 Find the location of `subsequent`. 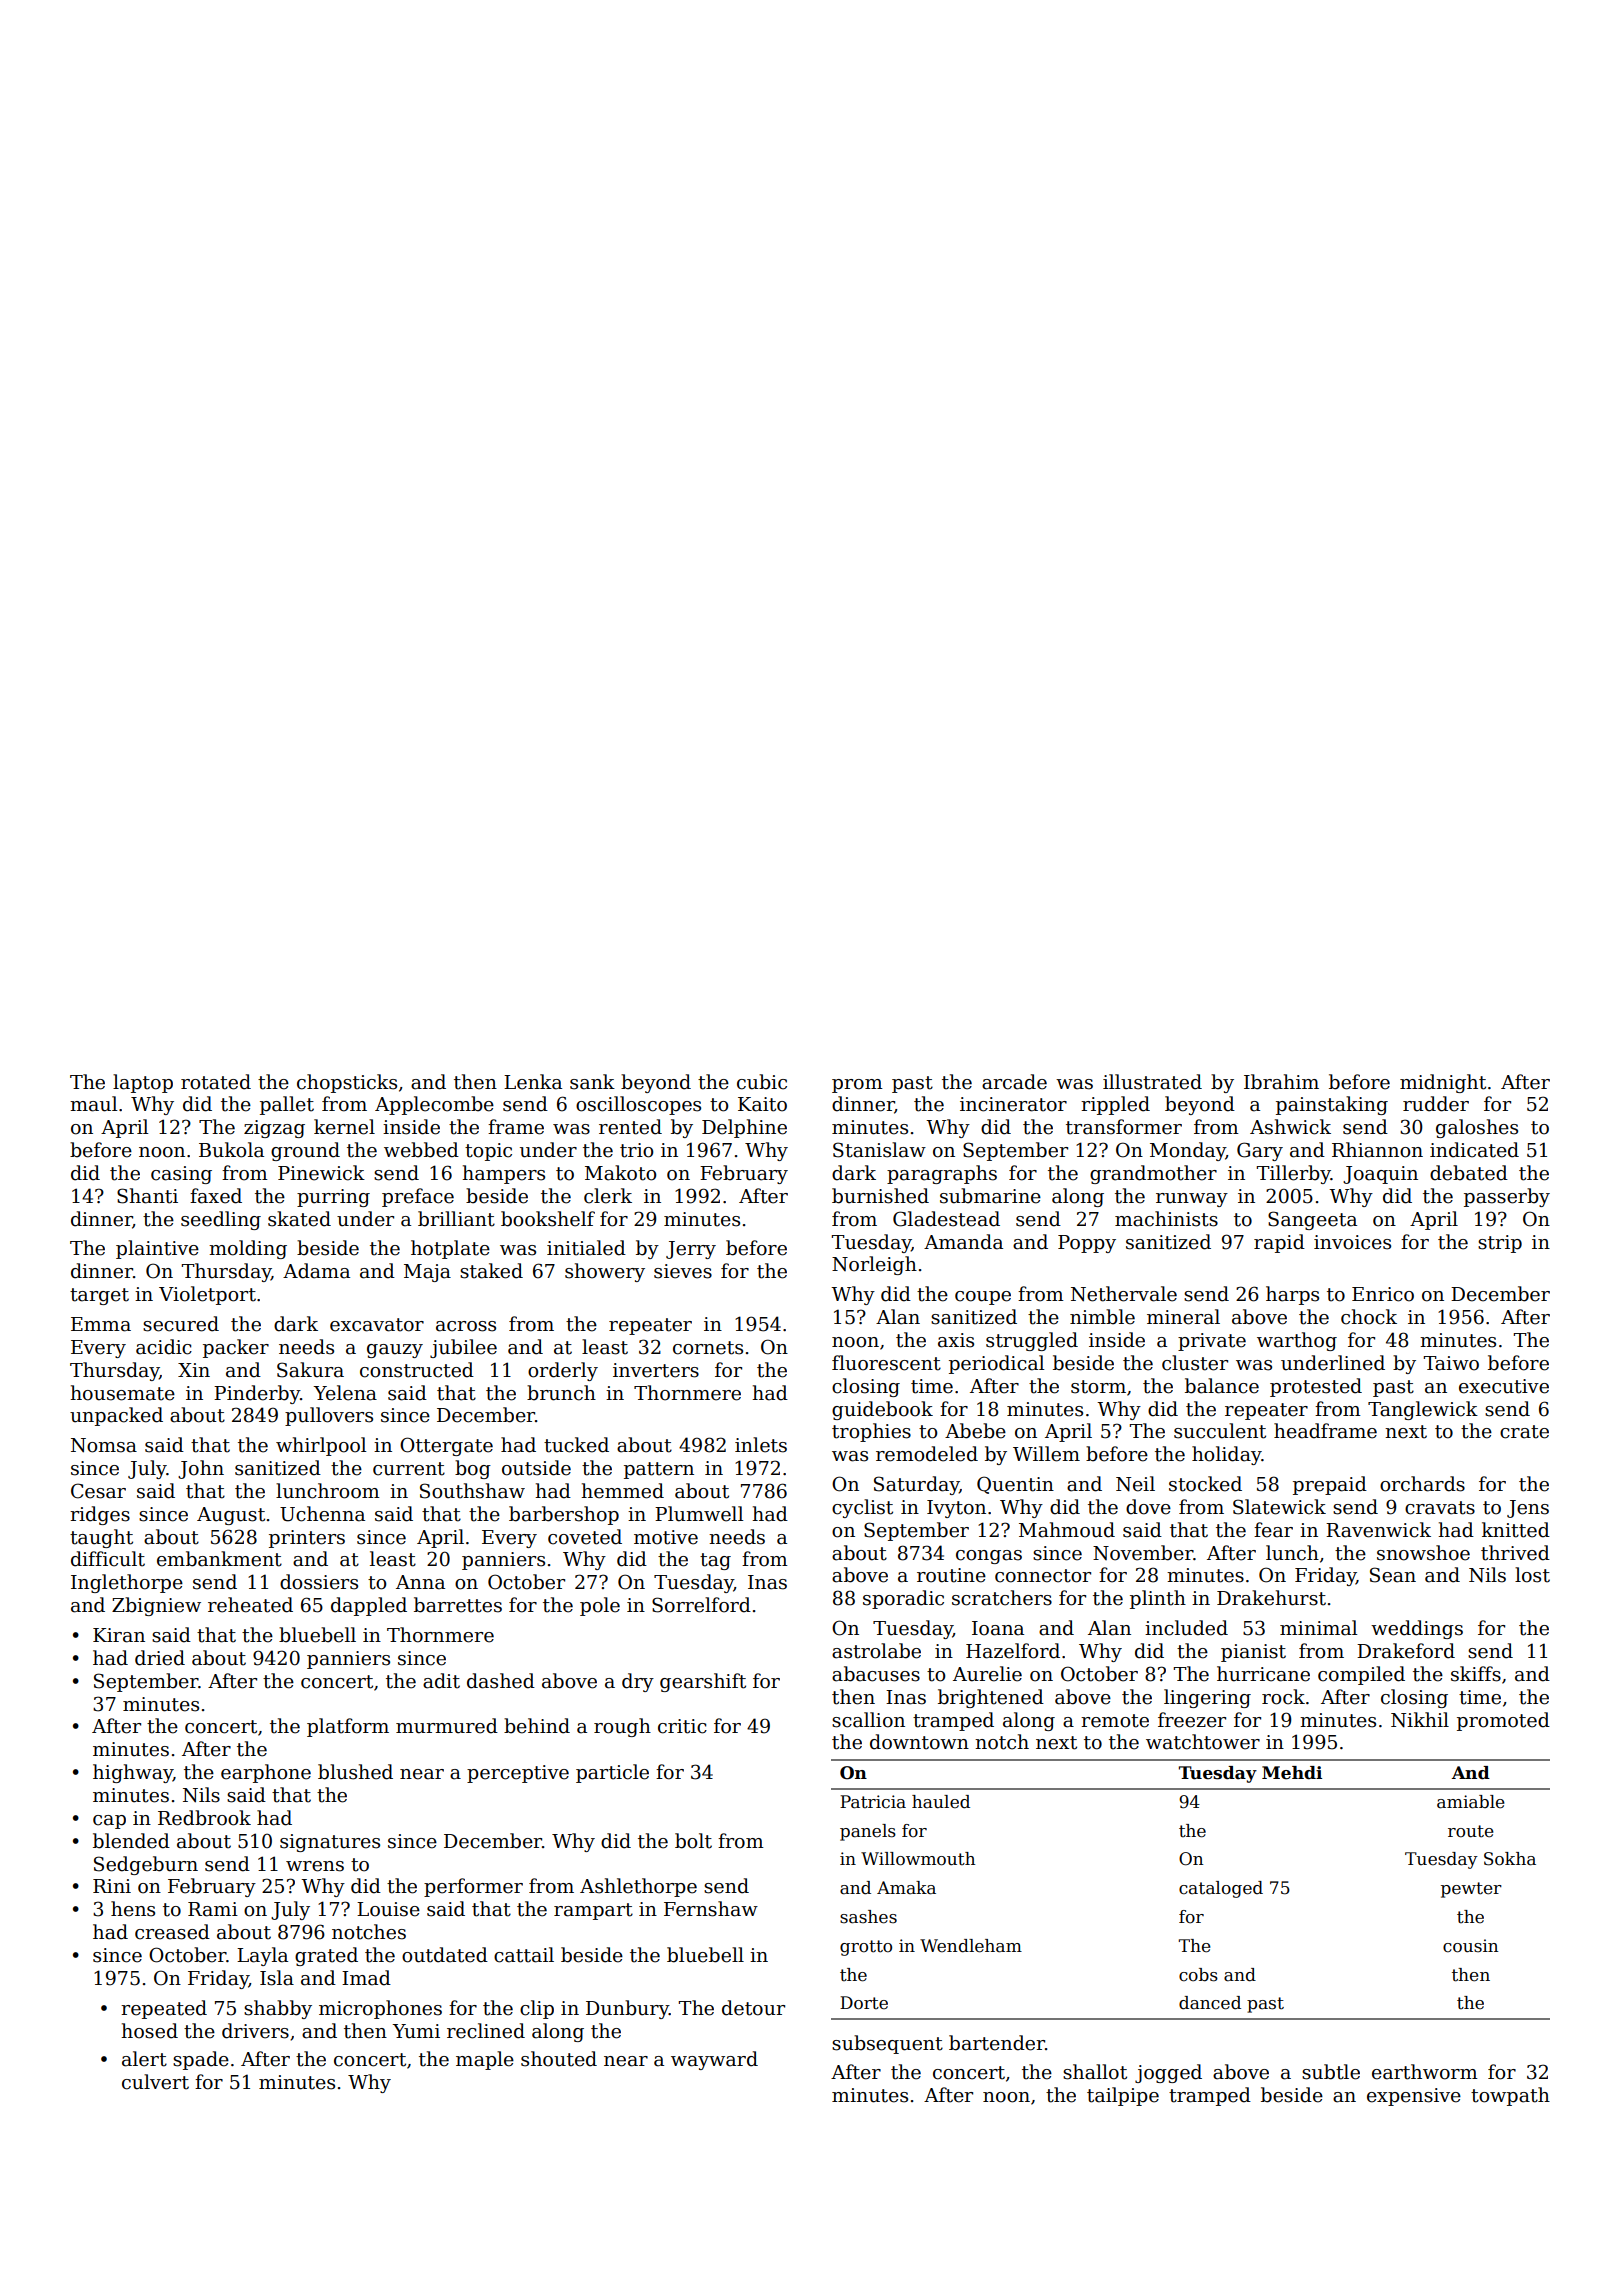

subsequent is located at coordinates (887, 2044).
